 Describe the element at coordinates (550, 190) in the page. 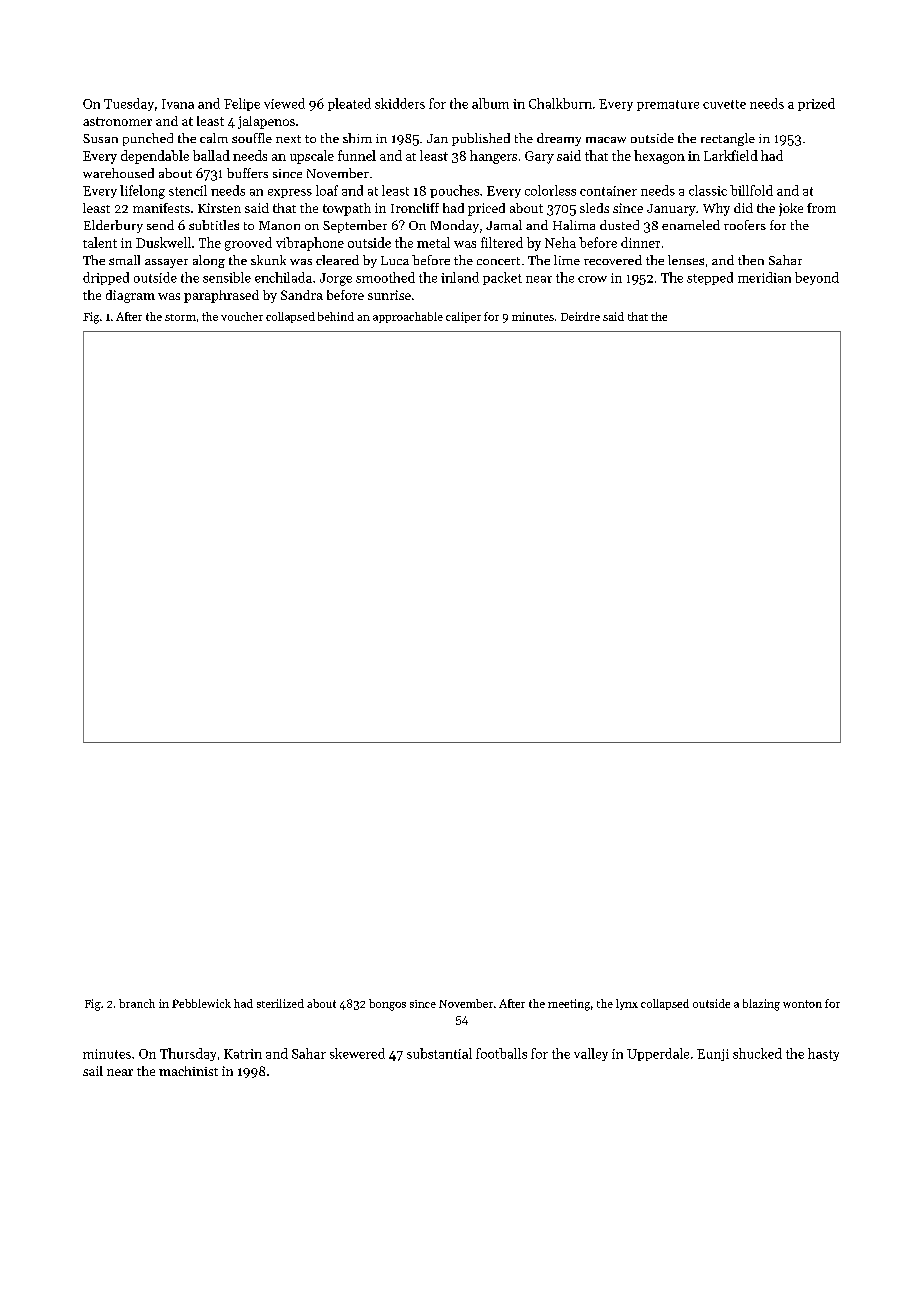

I see `colorless` at that location.
